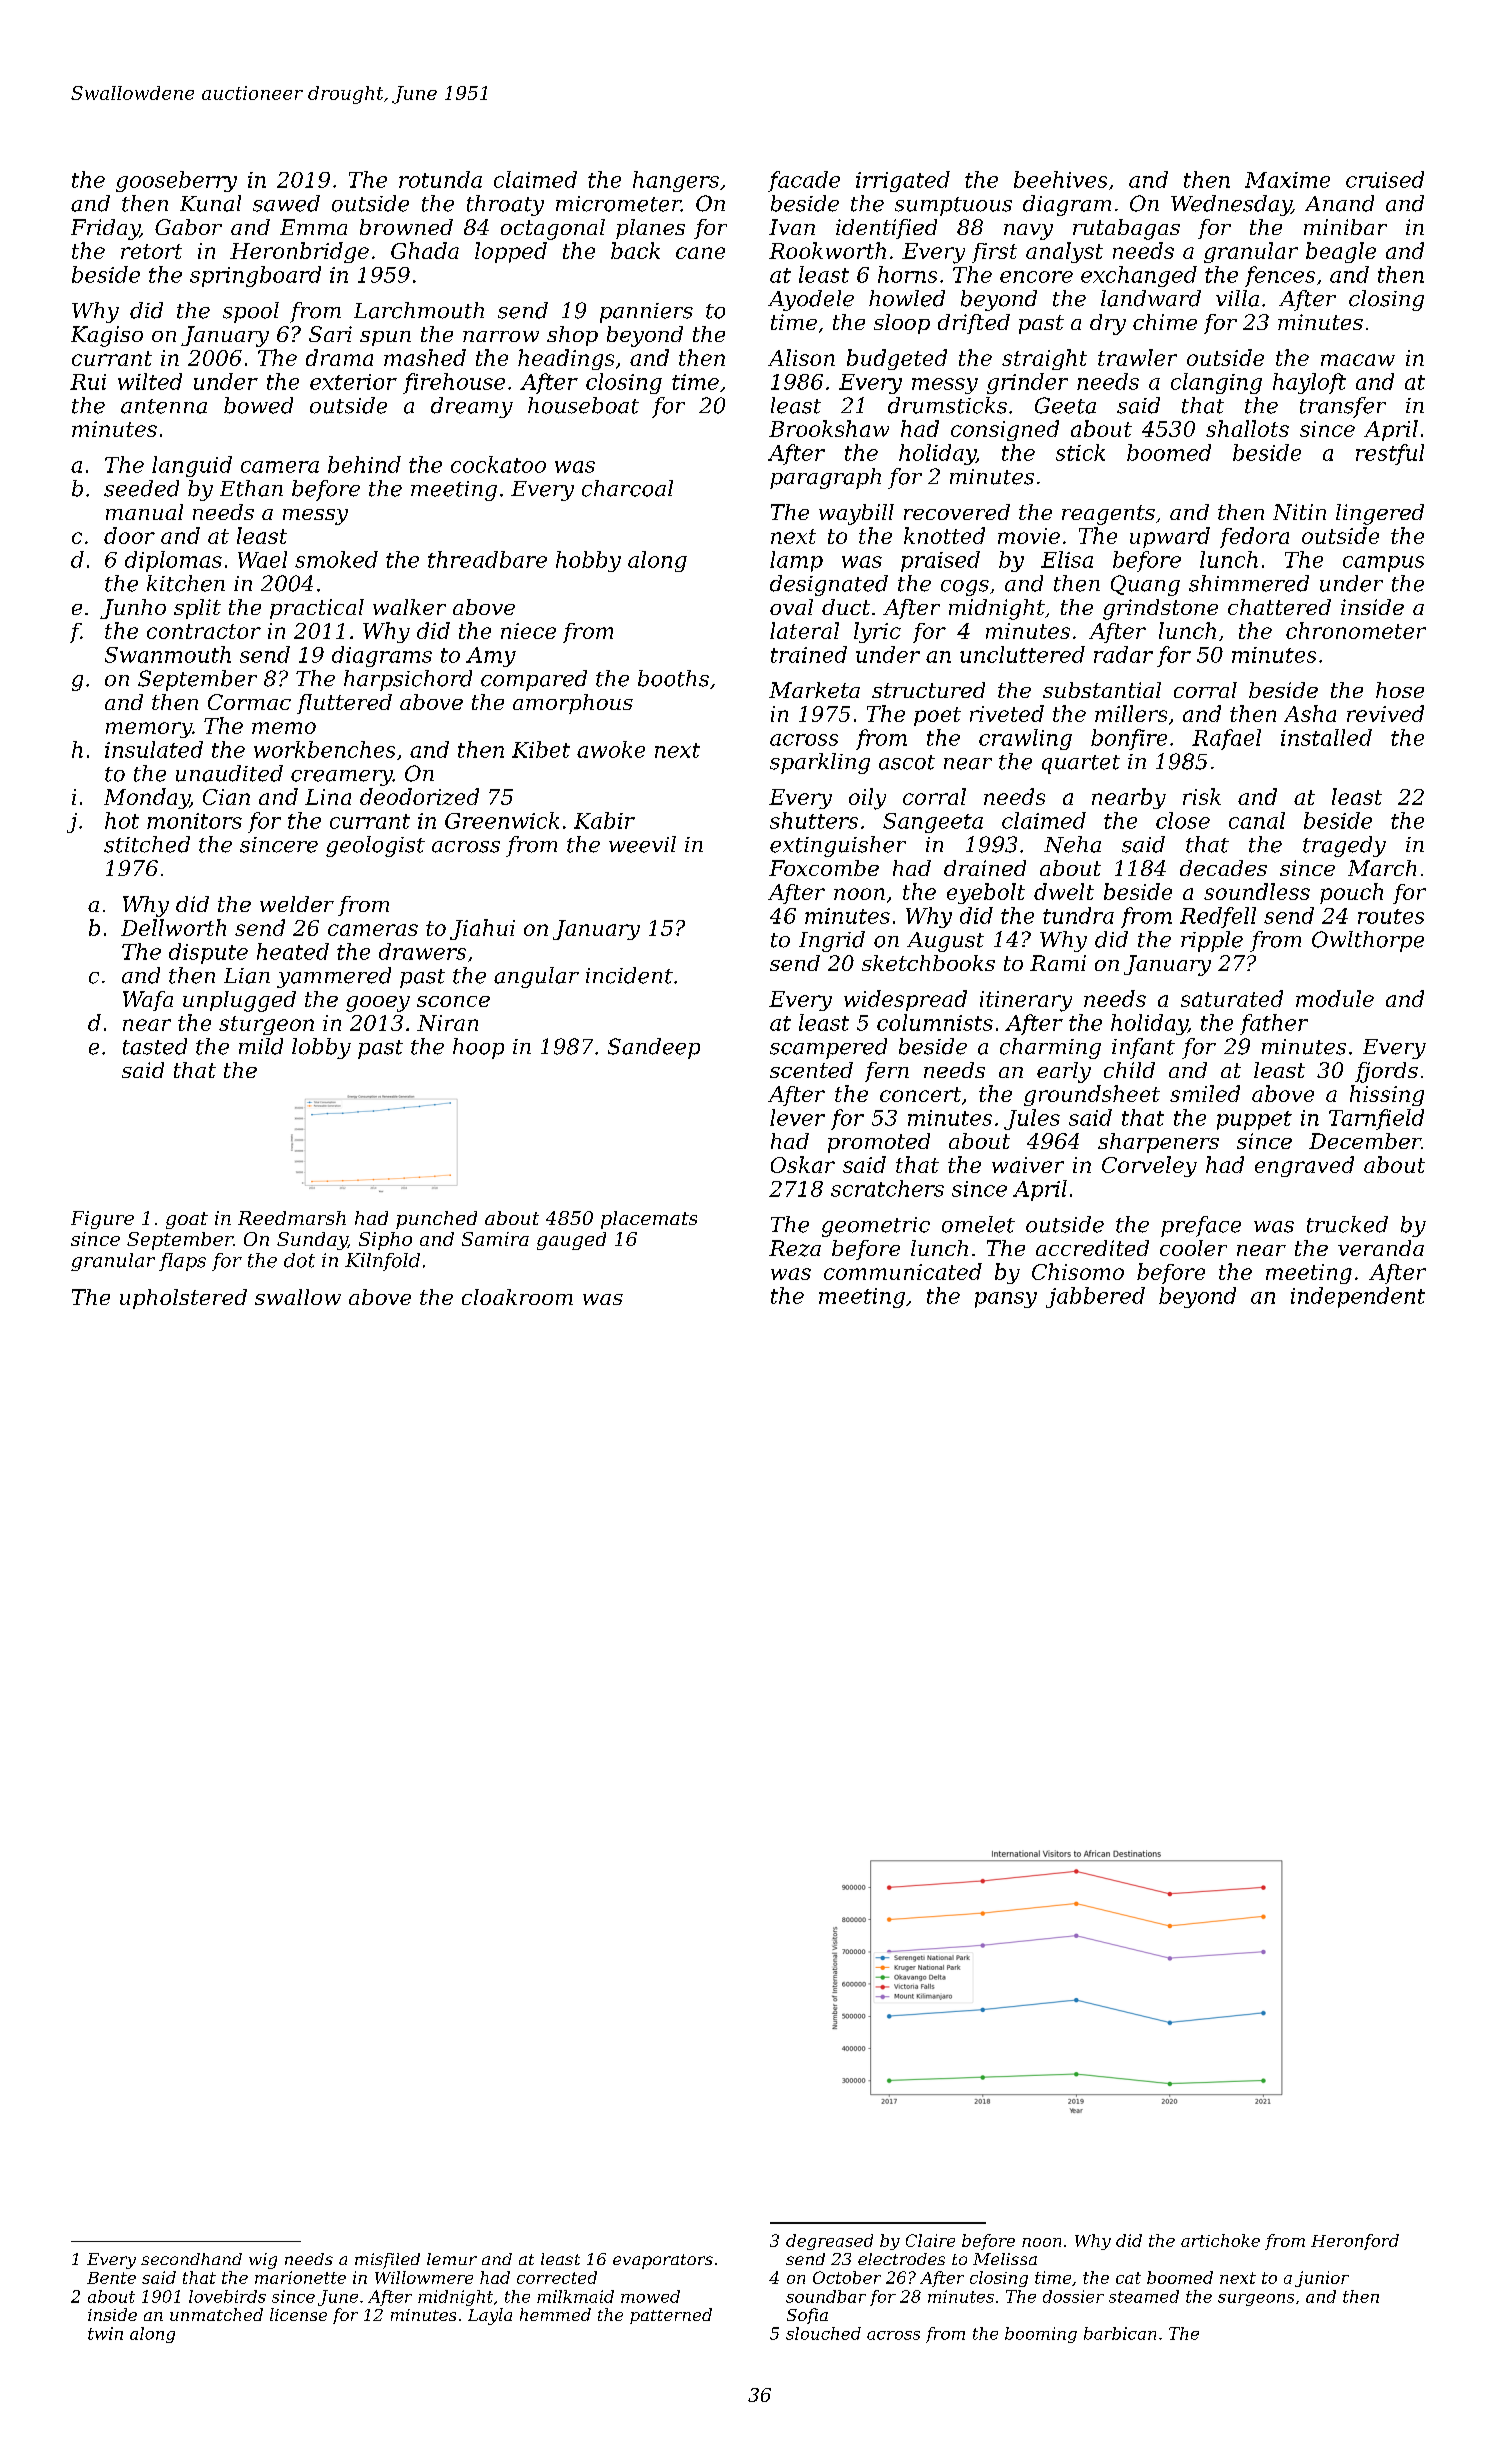 Image resolution: width=1496 pixels, height=2464 pixels. I want to click on upholstered, so click(183, 1299).
